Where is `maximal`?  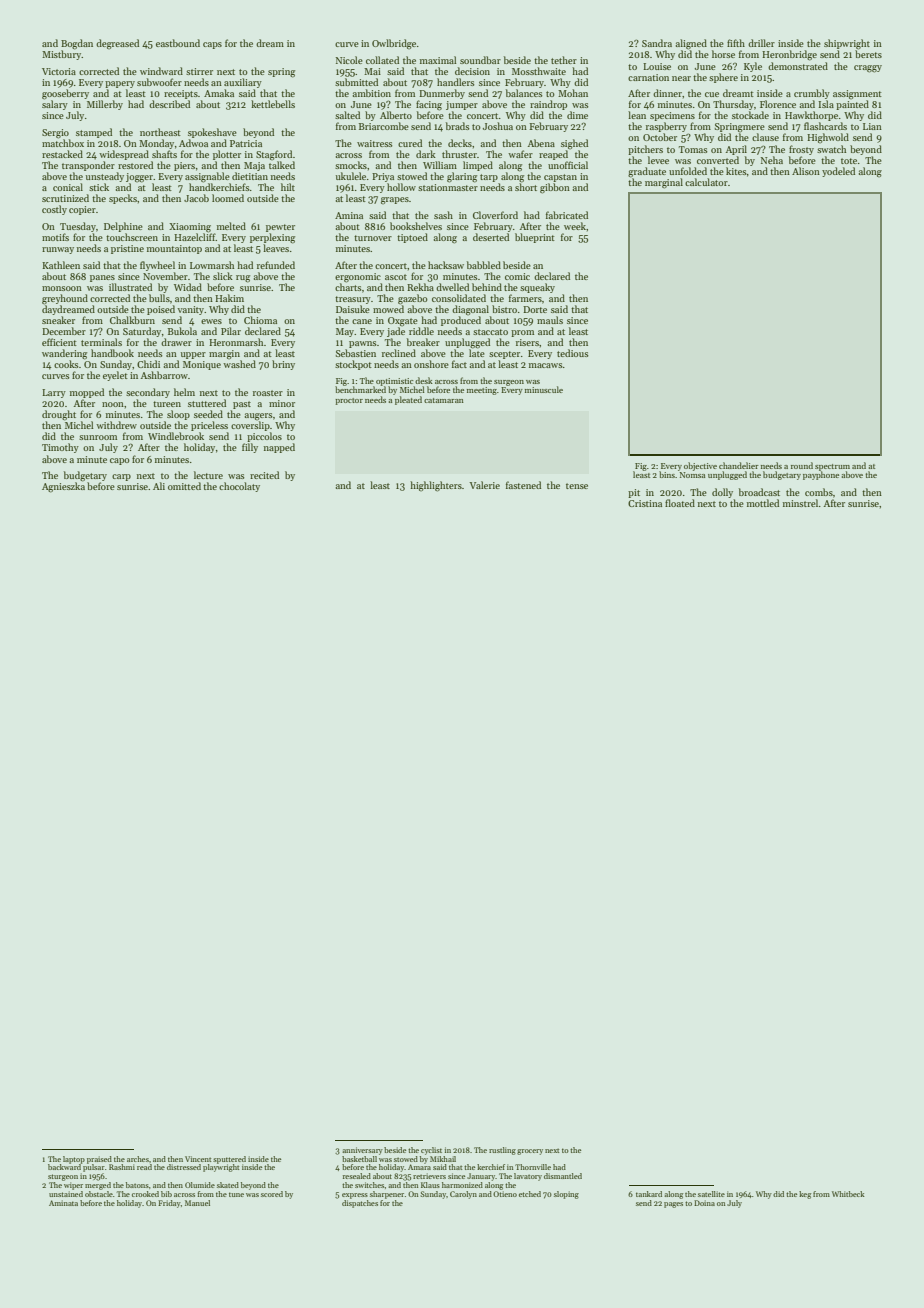
maximal is located at coordinates (438, 60).
